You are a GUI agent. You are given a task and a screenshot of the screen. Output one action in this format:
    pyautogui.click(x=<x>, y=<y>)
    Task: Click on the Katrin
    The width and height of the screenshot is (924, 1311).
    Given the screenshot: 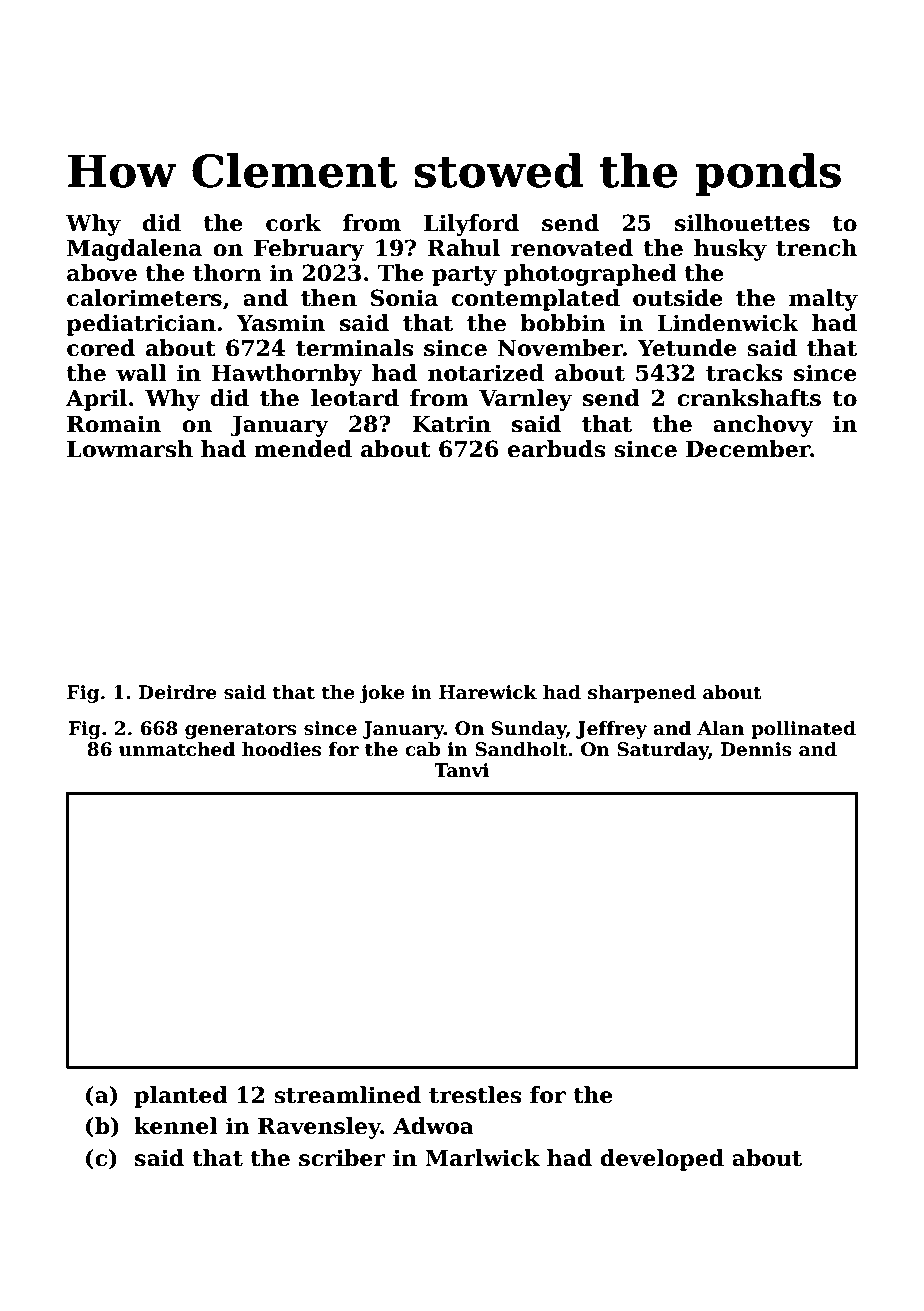 What is the action you would take?
    pyautogui.click(x=451, y=424)
